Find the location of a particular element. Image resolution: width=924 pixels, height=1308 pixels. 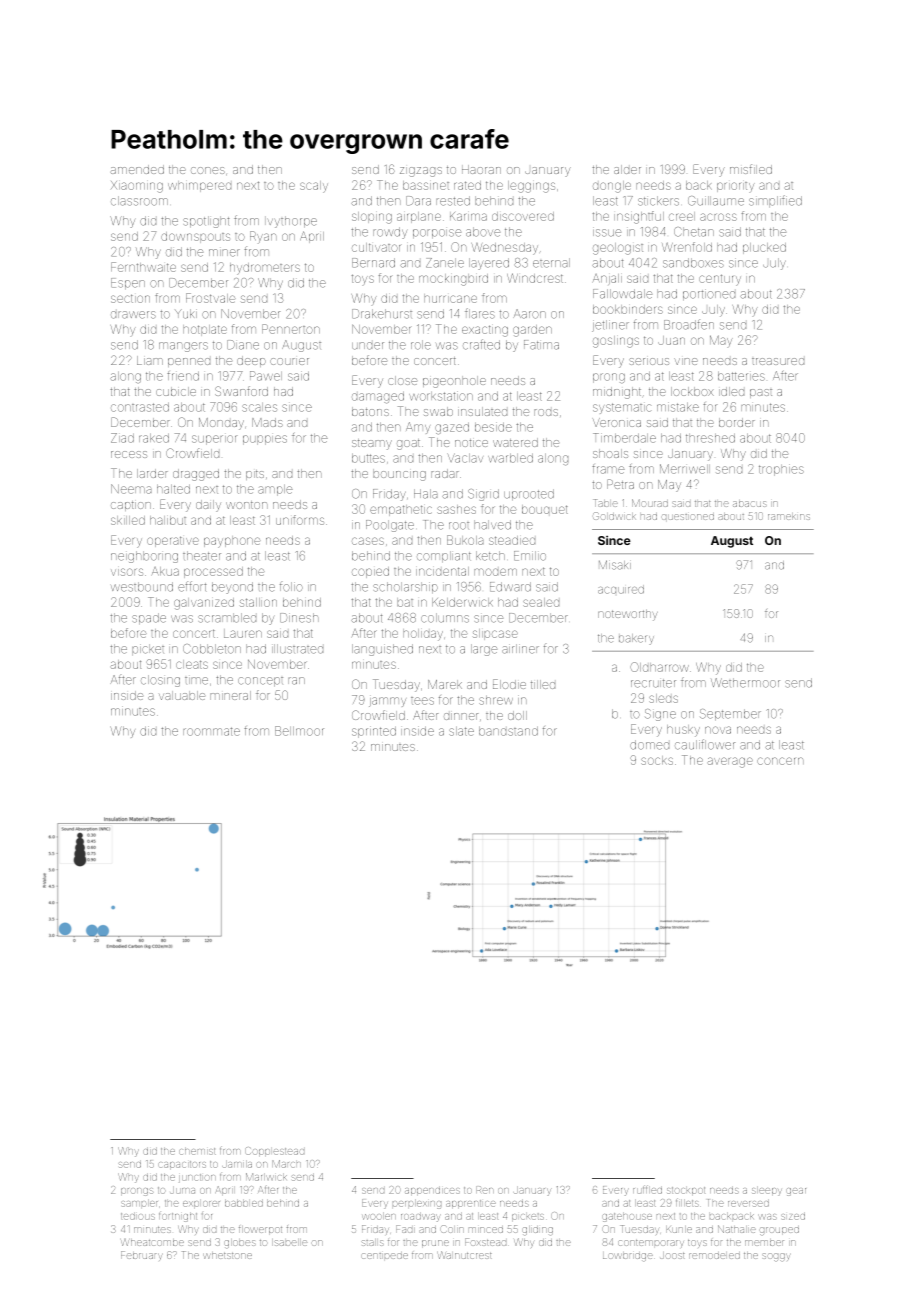

whetstone is located at coordinates (228, 1256).
